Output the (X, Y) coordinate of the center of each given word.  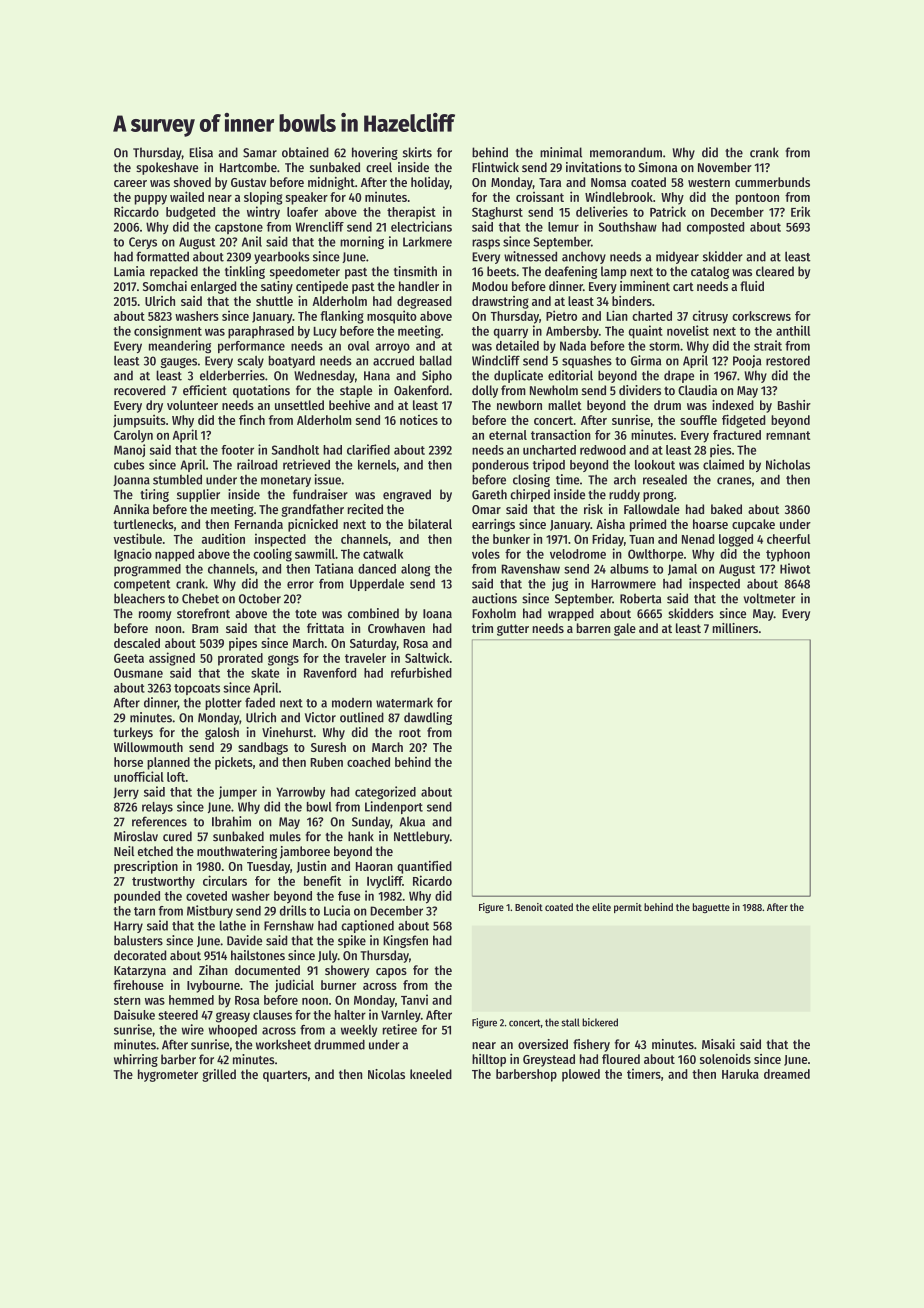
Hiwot (795, 568)
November (725, 167)
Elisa (201, 152)
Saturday (373, 644)
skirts (417, 152)
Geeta (129, 658)
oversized (543, 1044)
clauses (272, 1015)
